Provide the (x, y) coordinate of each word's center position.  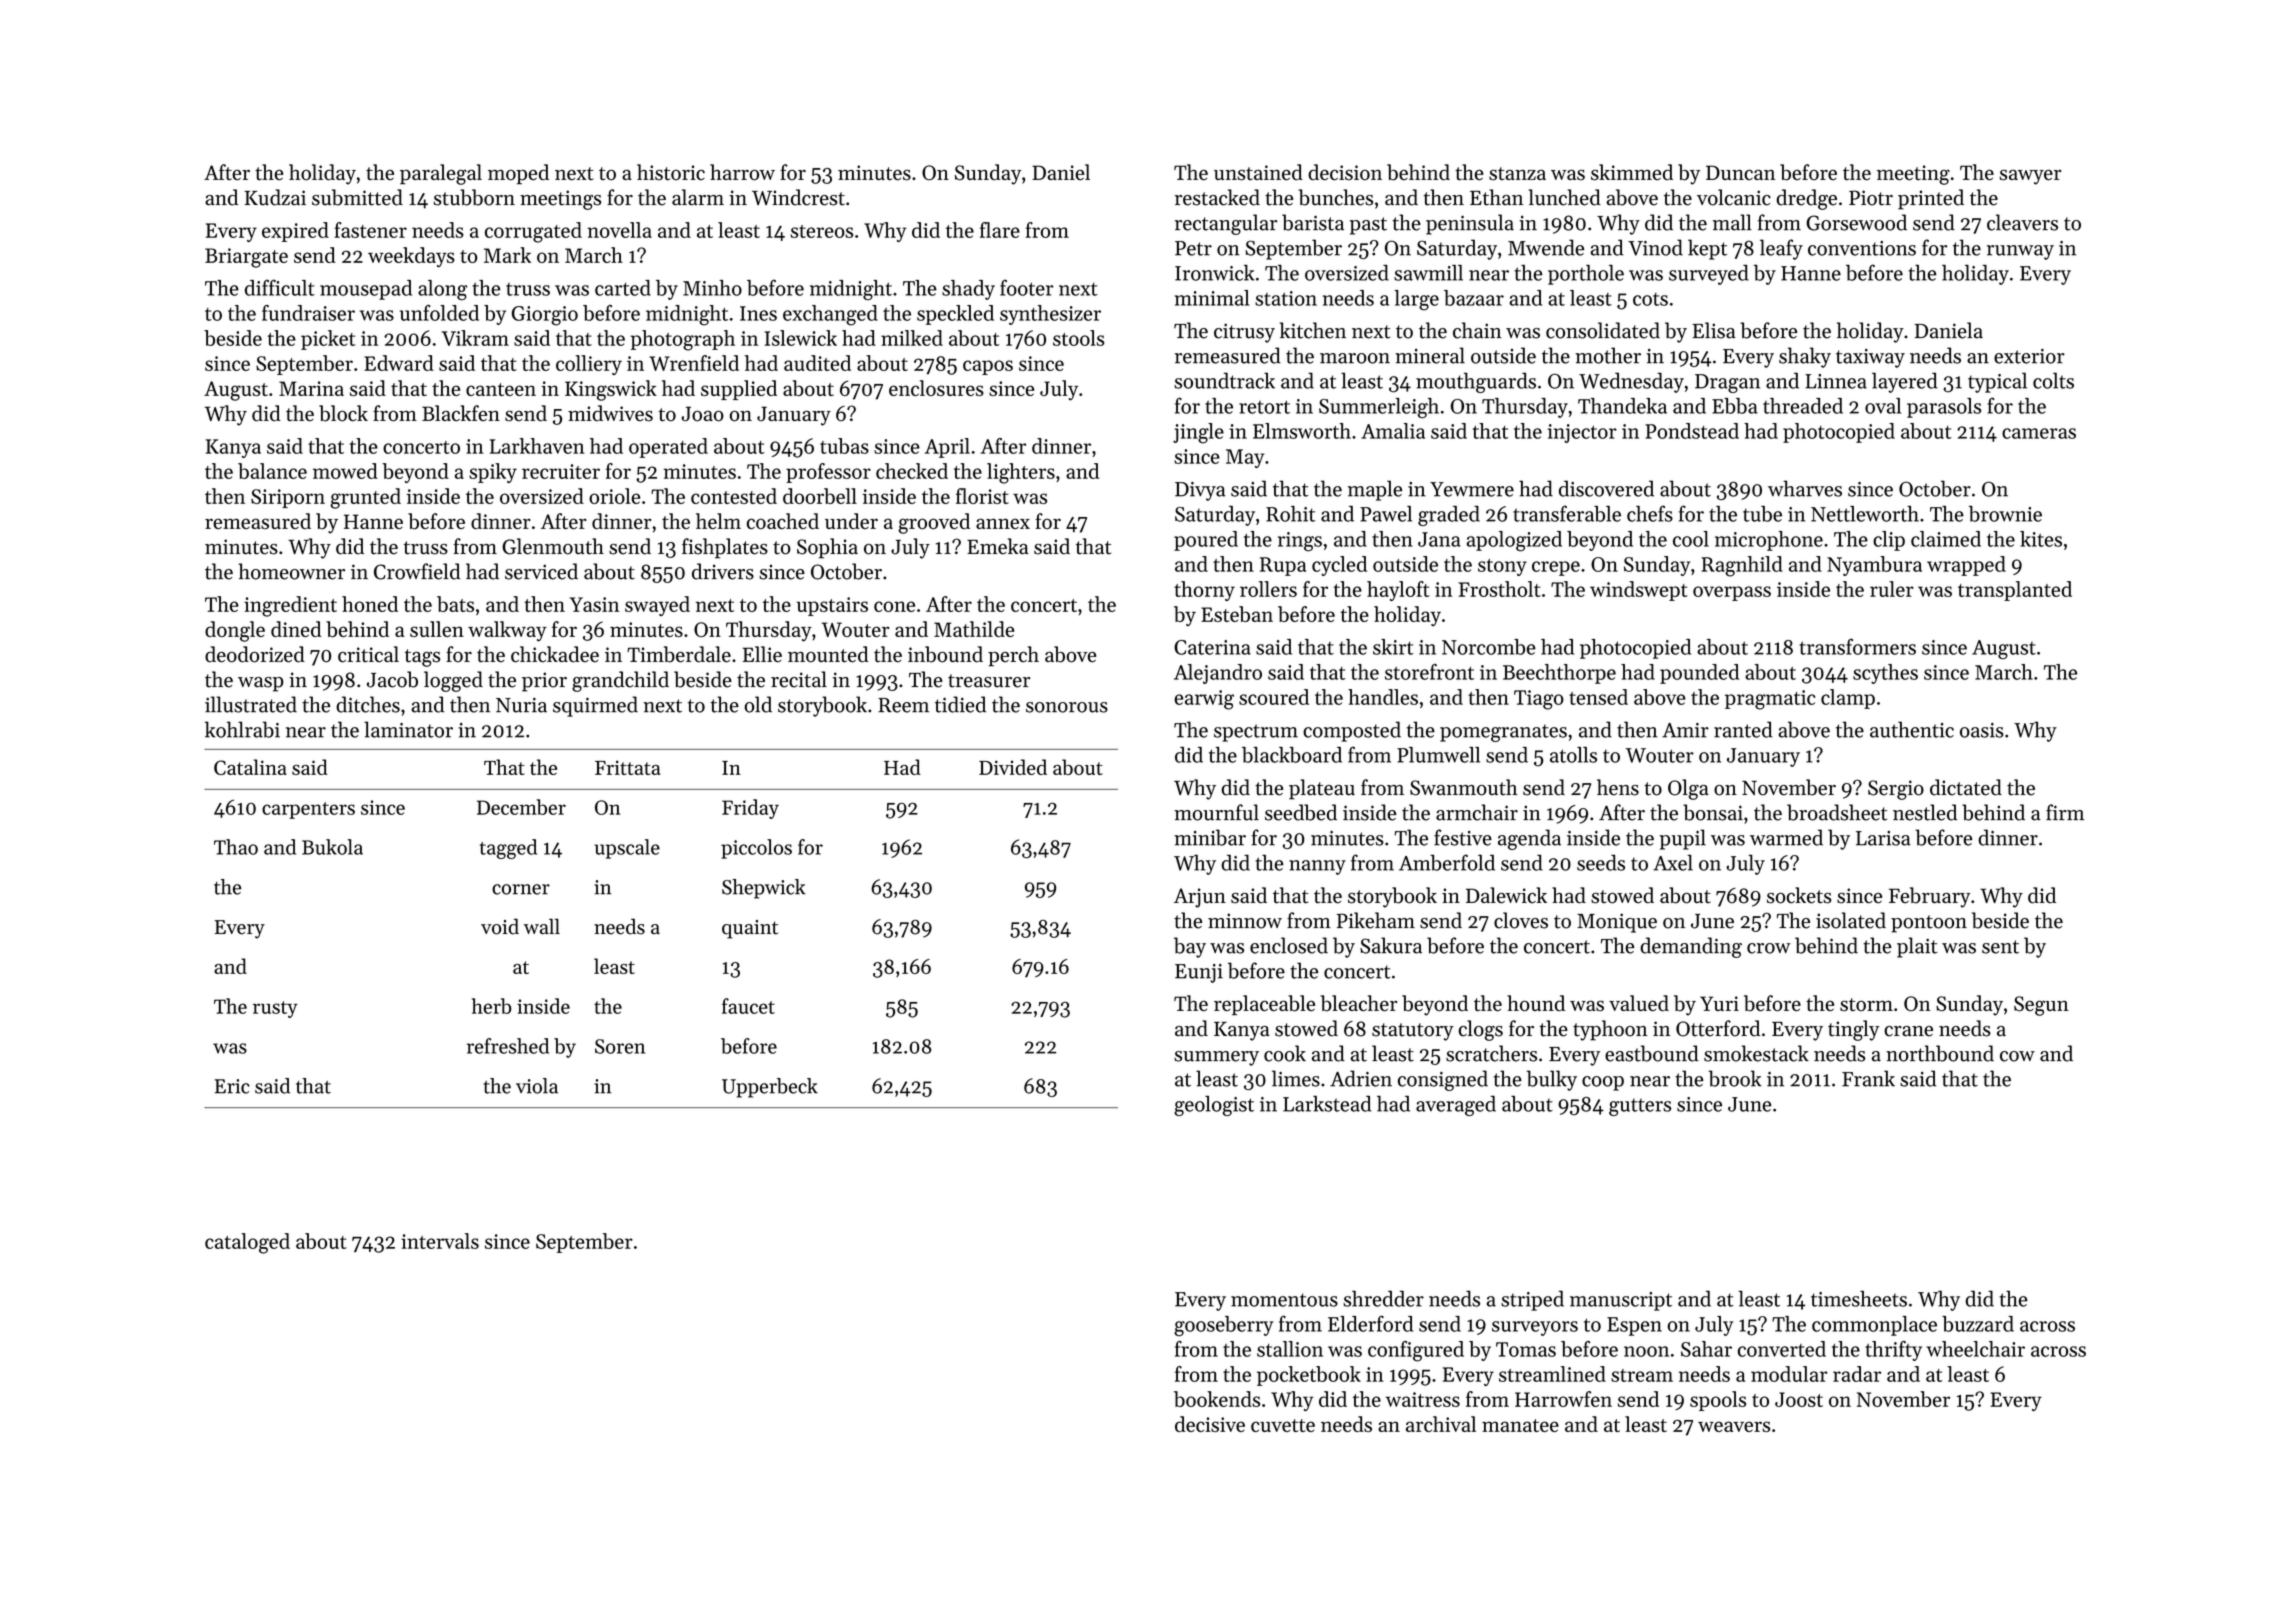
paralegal (441, 174)
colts (2053, 380)
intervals (440, 1241)
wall (542, 926)
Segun (2041, 1006)
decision (1345, 172)
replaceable (1264, 1005)
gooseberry (1223, 1326)
